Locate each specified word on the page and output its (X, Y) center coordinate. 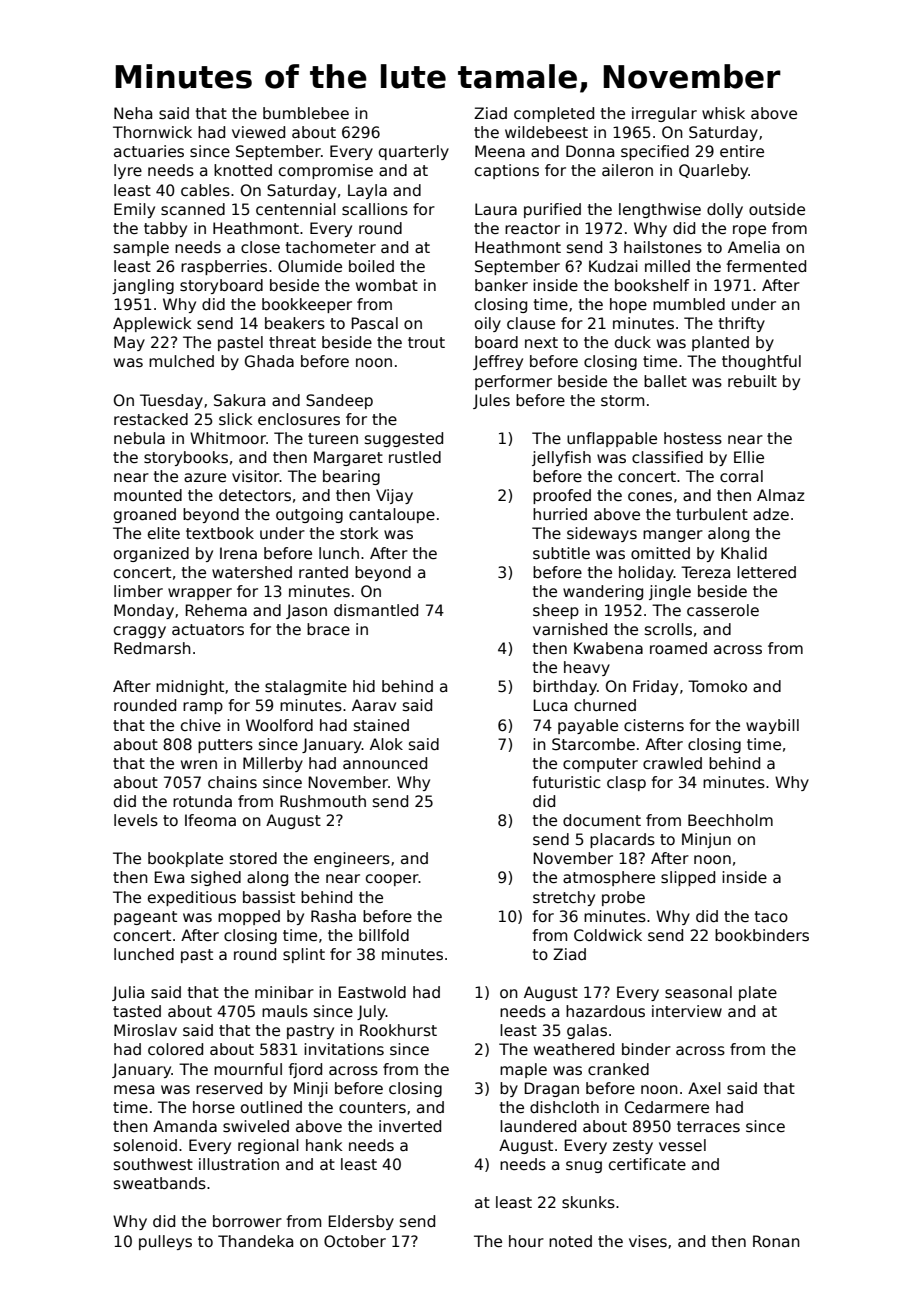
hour (526, 1241)
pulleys (165, 1242)
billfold (384, 935)
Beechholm (730, 820)
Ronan (776, 1241)
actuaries (149, 151)
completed (554, 114)
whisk (723, 113)
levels (136, 820)
